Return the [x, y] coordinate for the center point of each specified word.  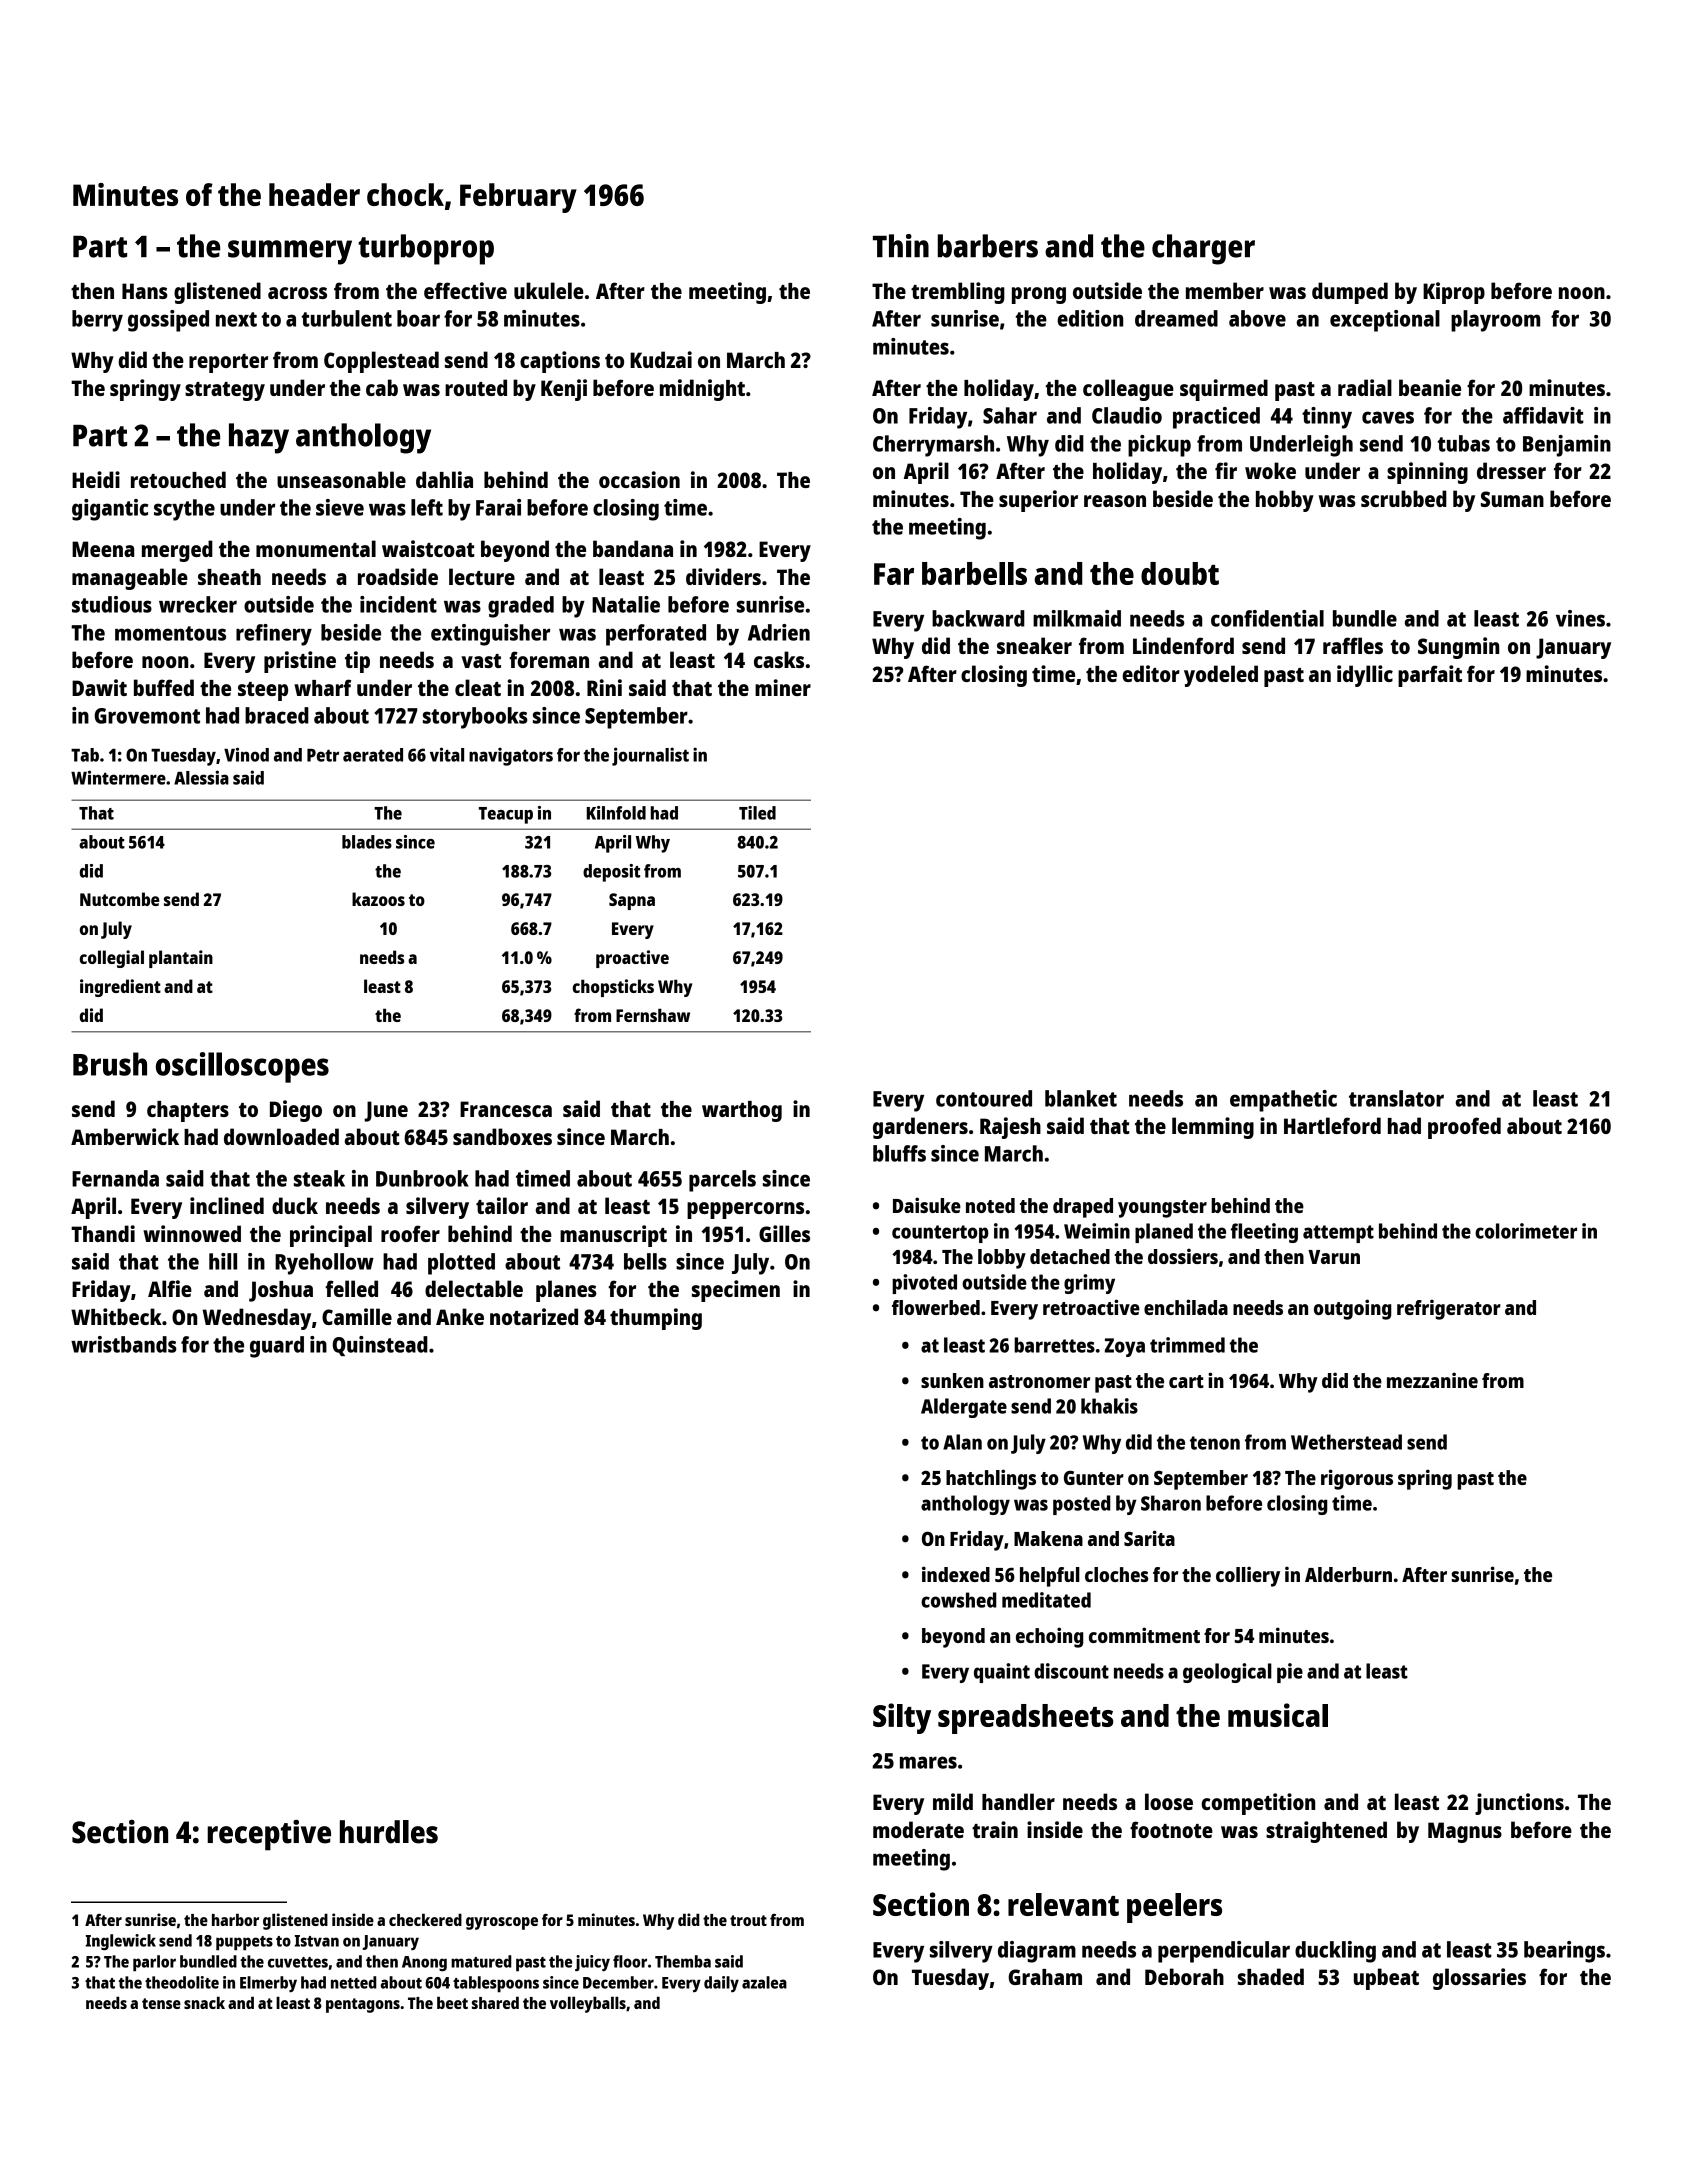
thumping [656, 1319]
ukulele [549, 290]
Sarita [1149, 1538]
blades [367, 842]
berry [97, 321]
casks [779, 659]
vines [1580, 618]
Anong [424, 1964]
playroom [1495, 321]
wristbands [124, 1344]
